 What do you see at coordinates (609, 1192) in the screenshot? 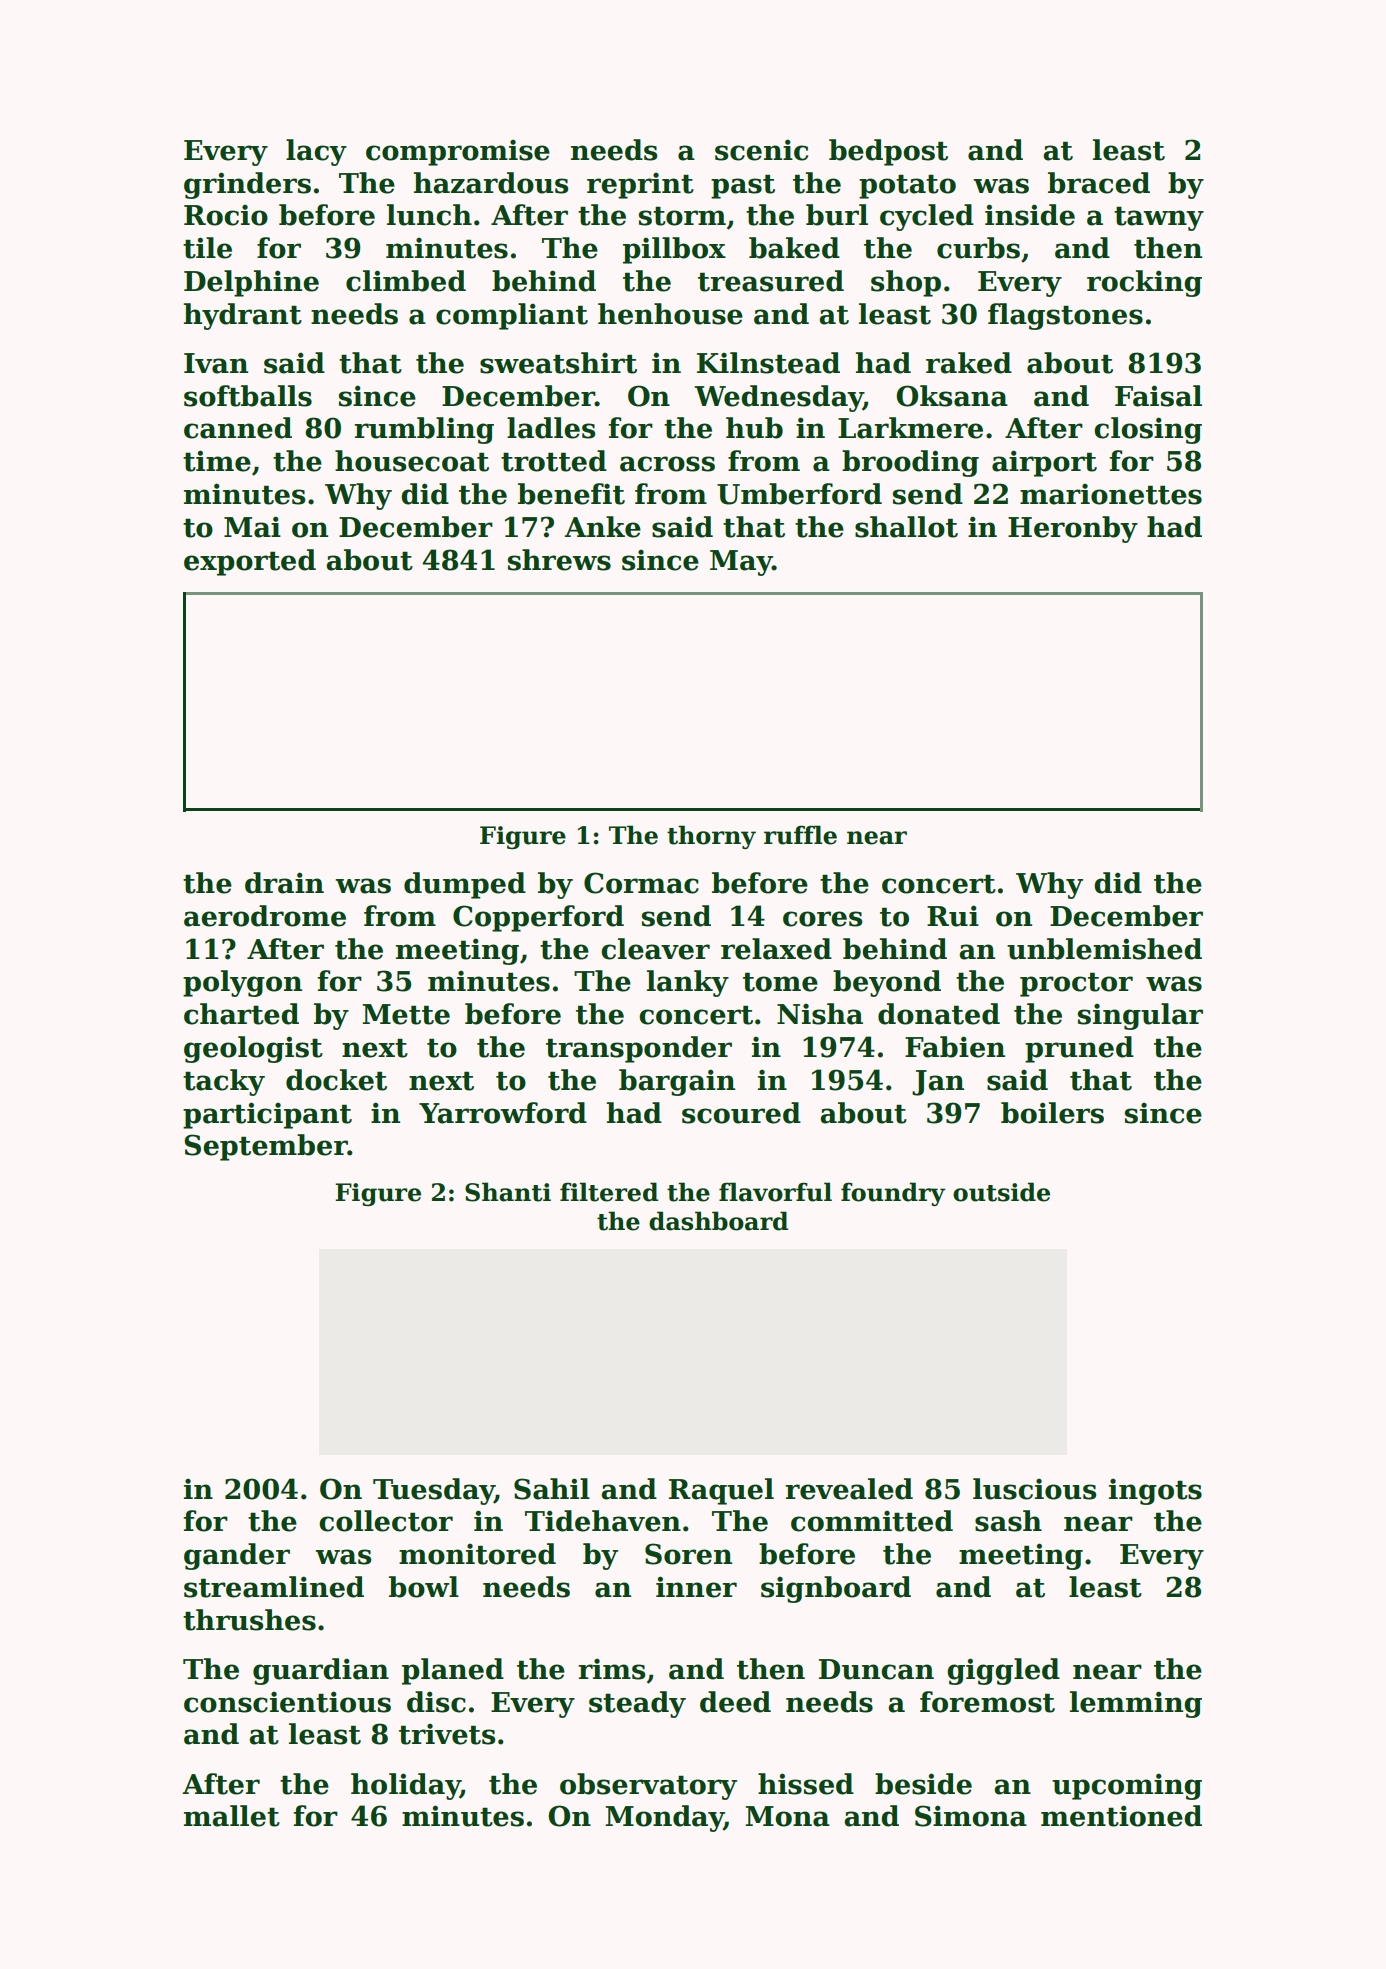
I see `filtered` at bounding box center [609, 1192].
